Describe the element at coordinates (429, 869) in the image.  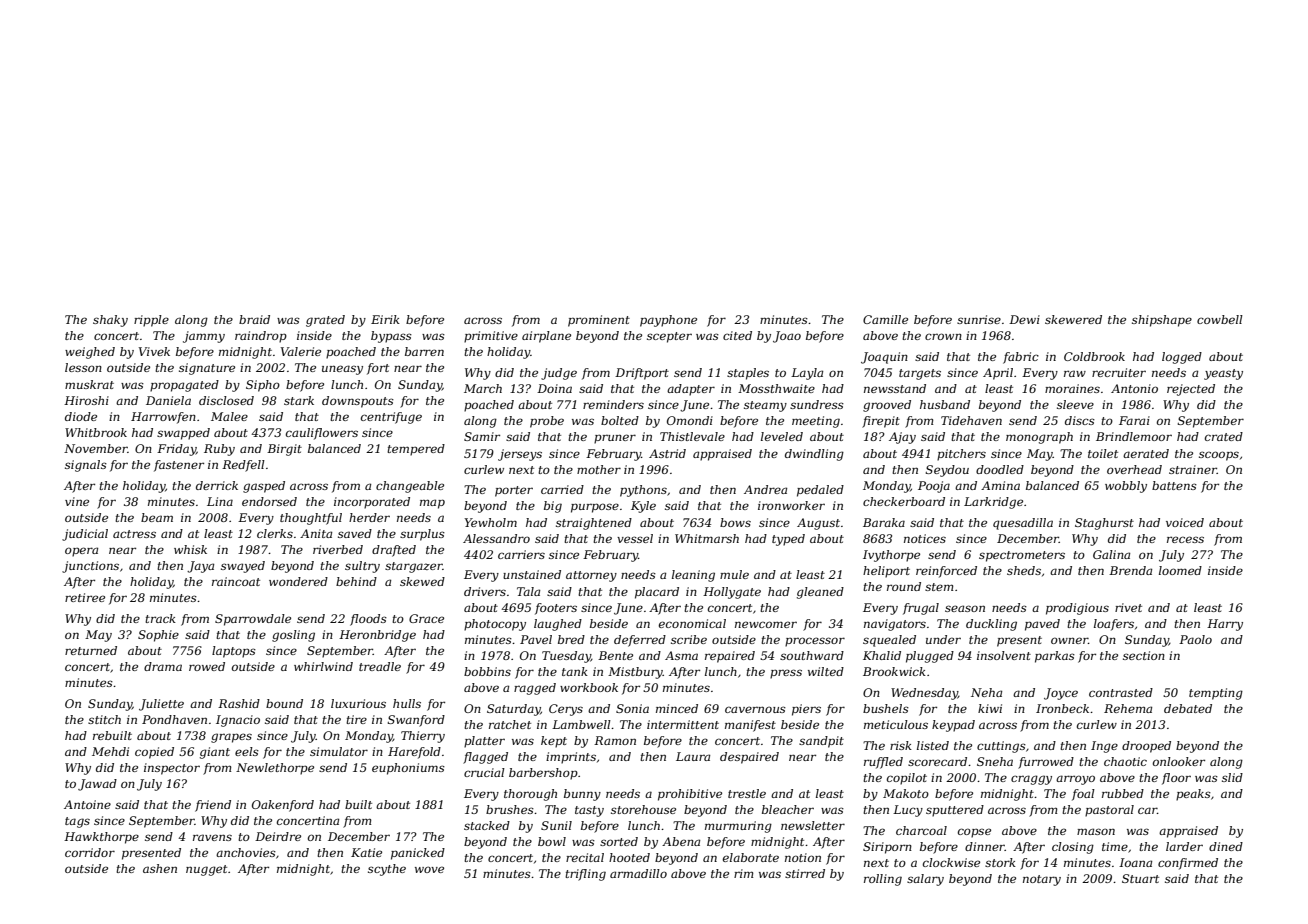
I see `wove` at that location.
